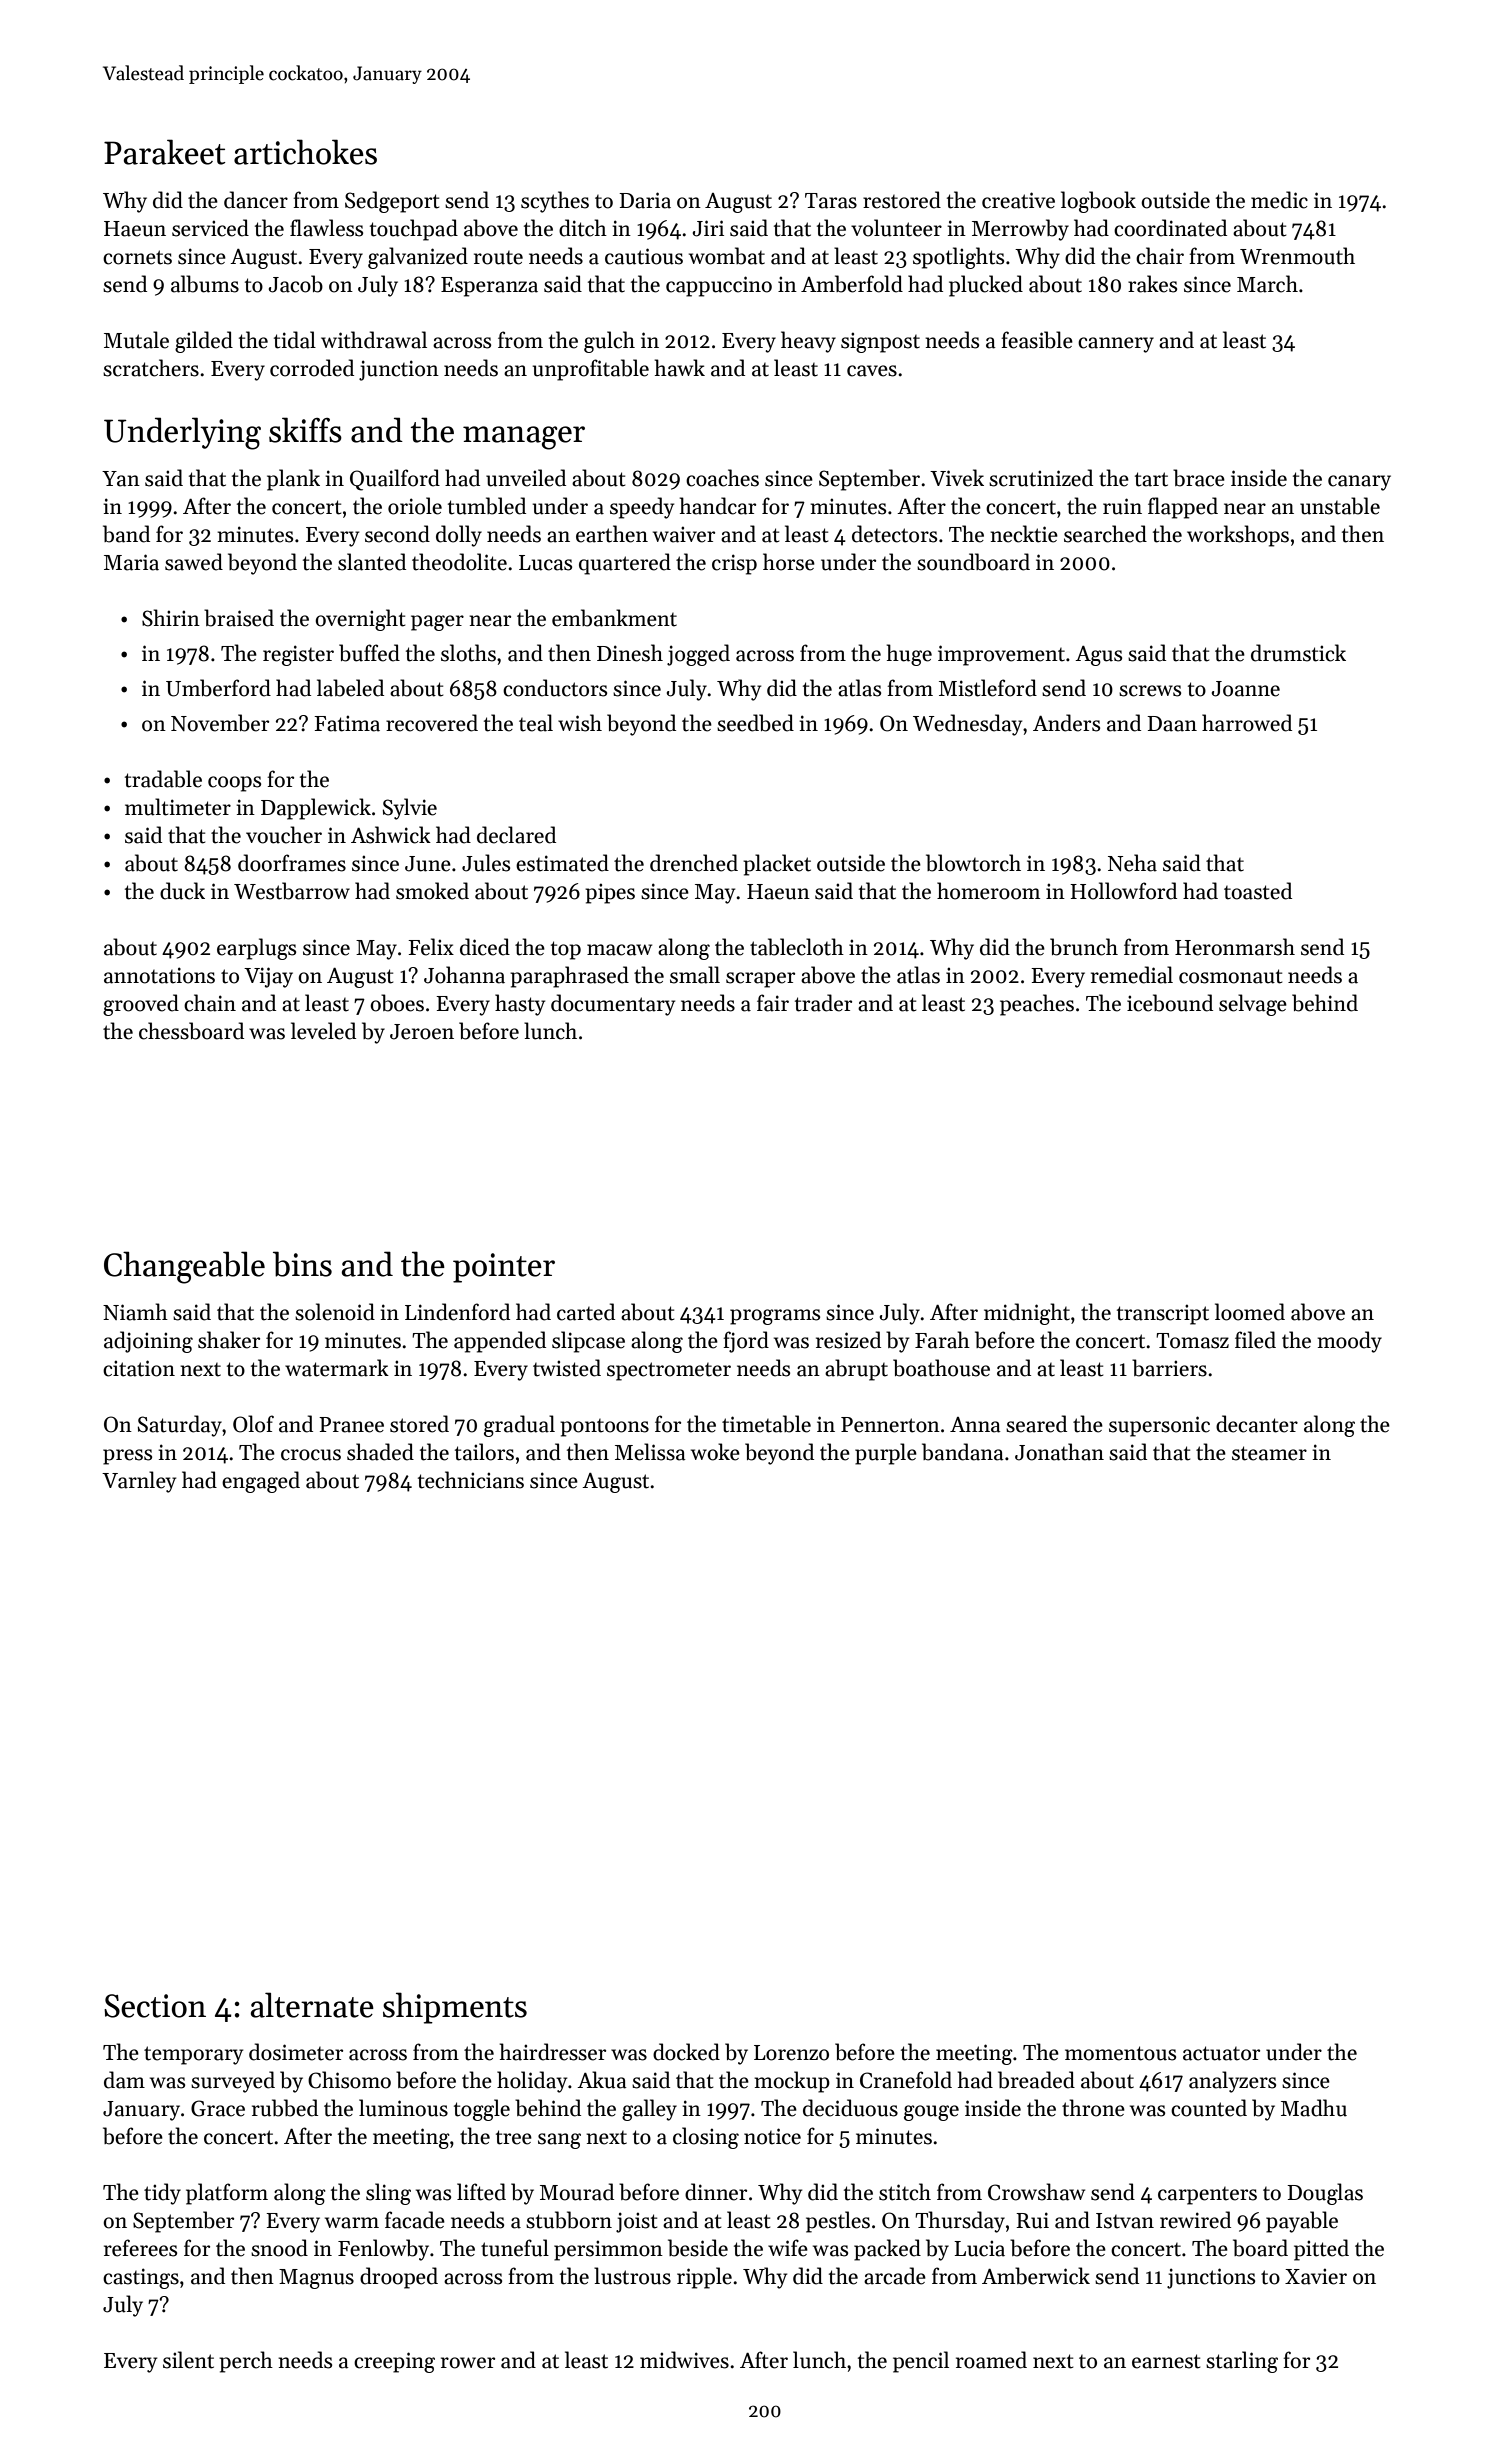 Image resolution: width=1496 pixels, height=2464 pixels. What do you see at coordinates (141, 1005) in the document?
I see `grooved` at bounding box center [141, 1005].
